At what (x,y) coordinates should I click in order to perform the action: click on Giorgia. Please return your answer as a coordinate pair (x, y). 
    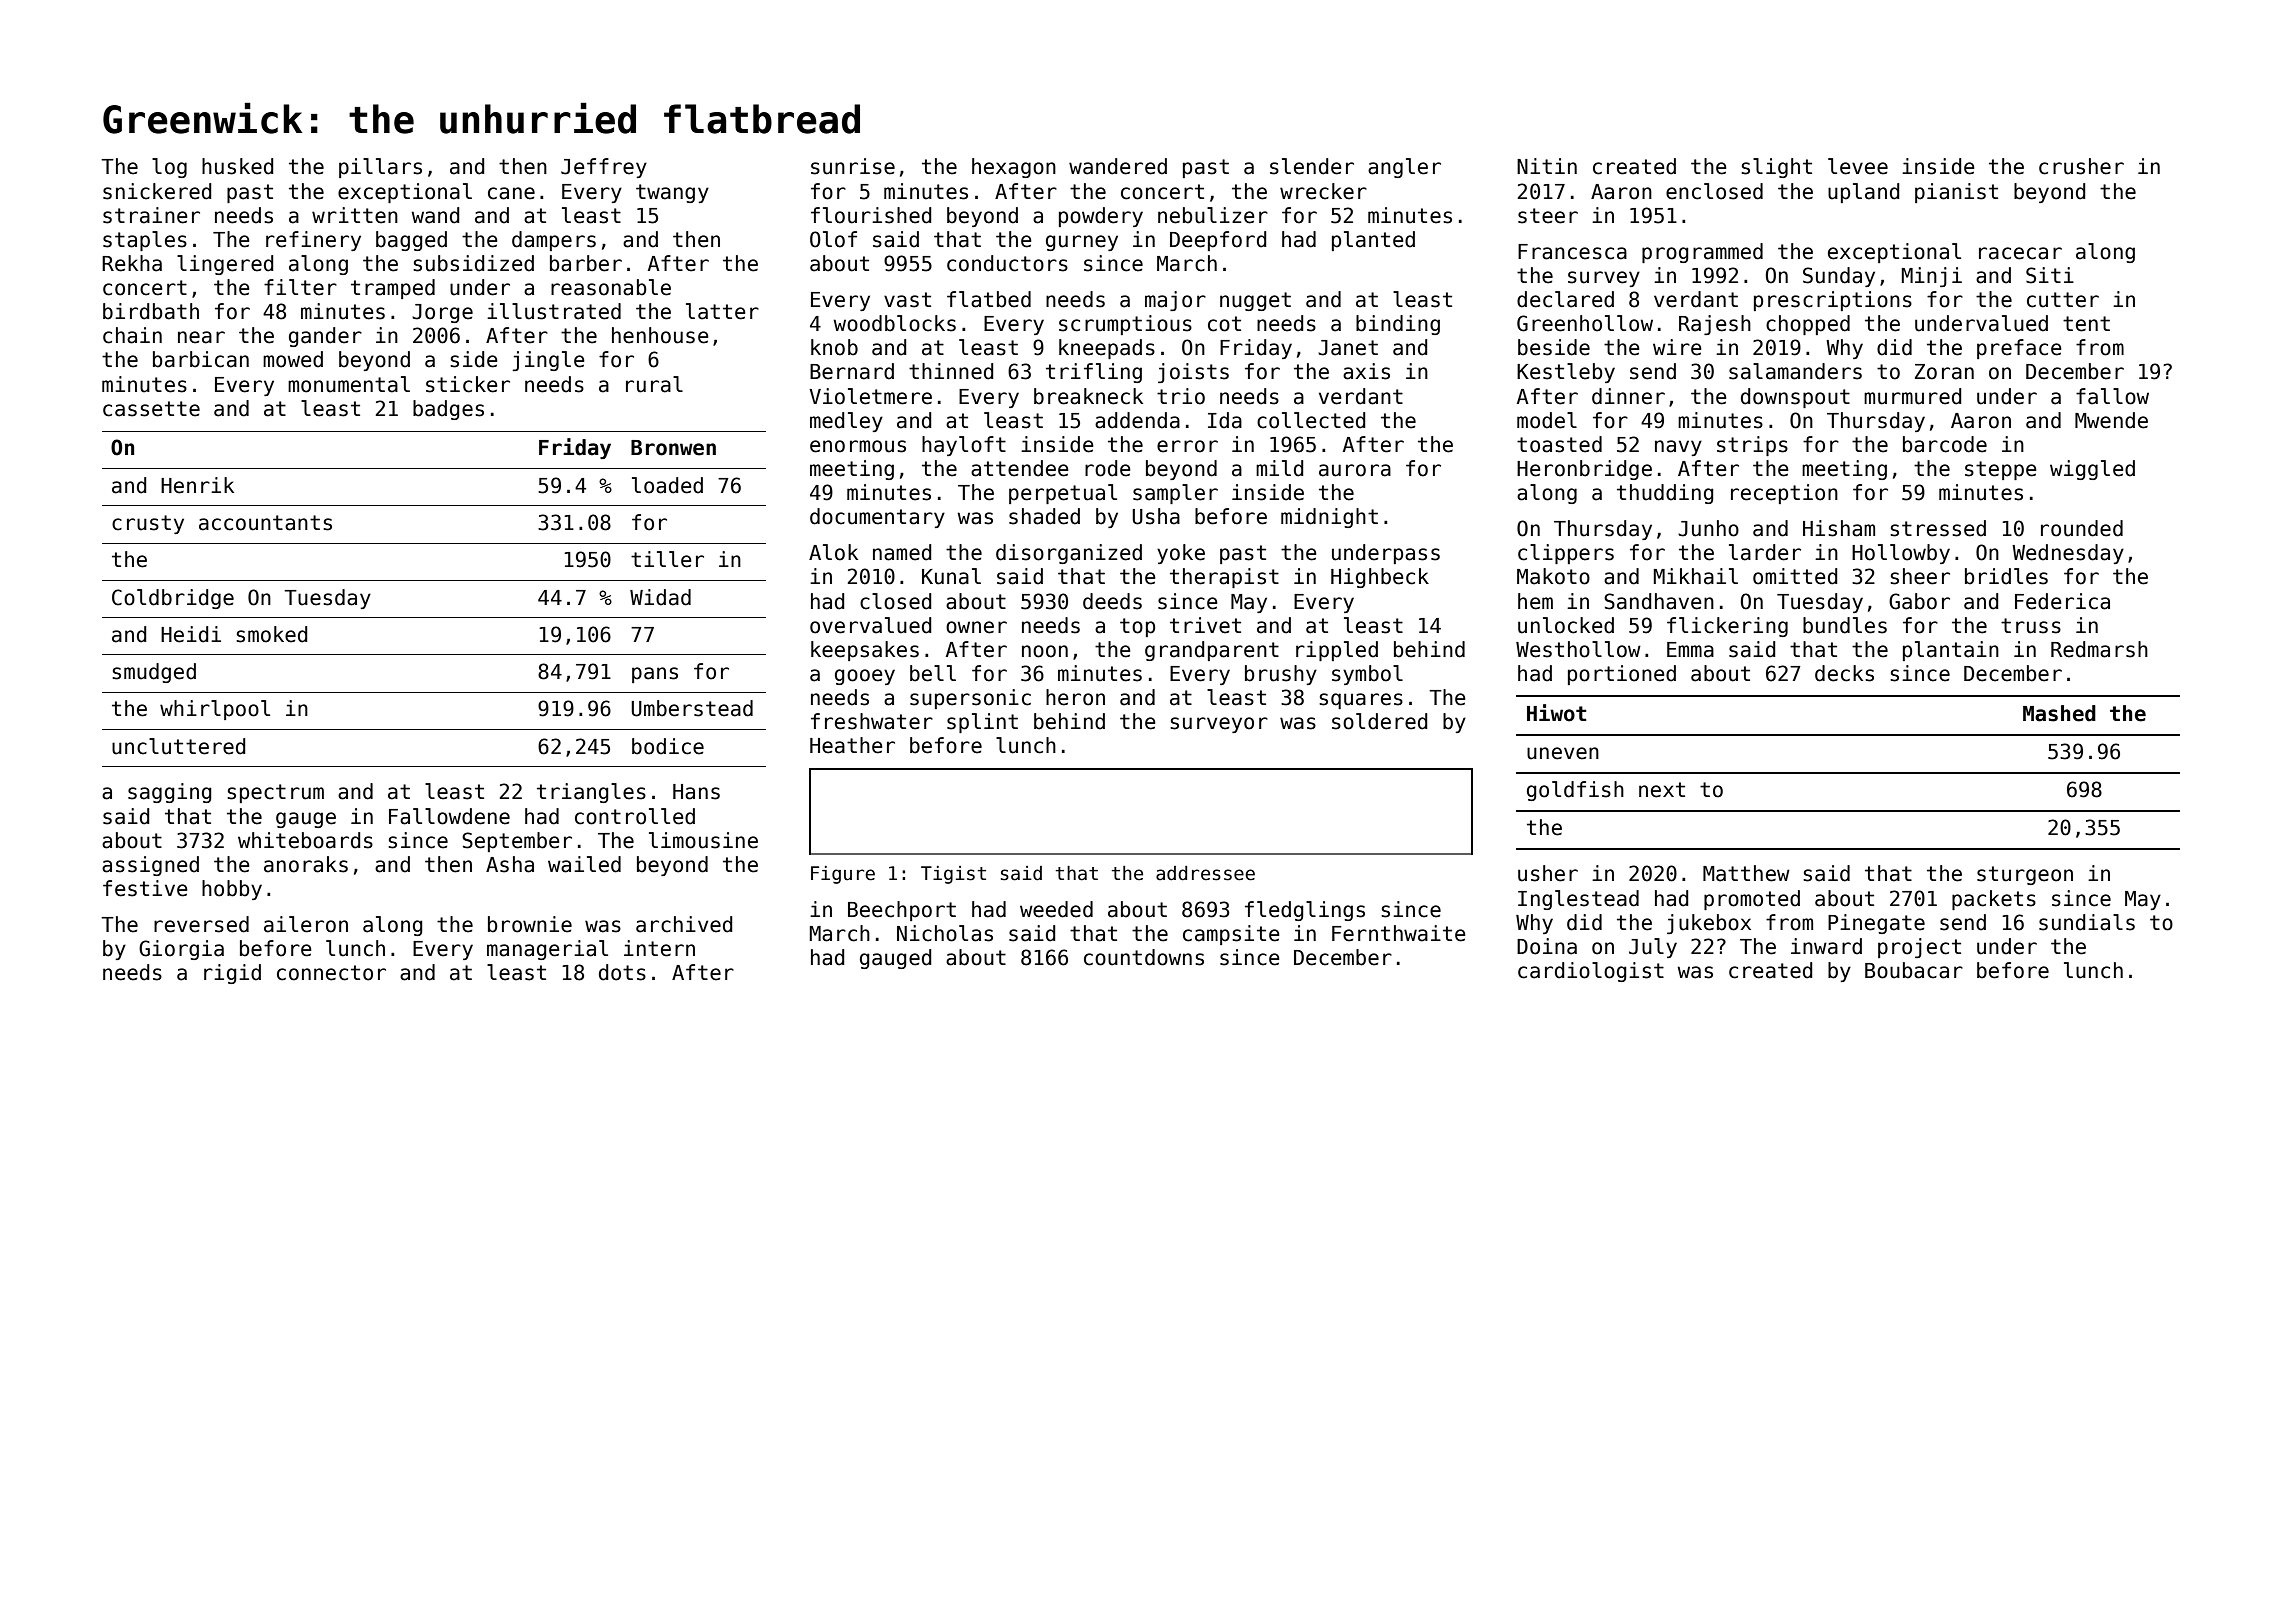
    Looking at the image, I should click on (181, 950).
